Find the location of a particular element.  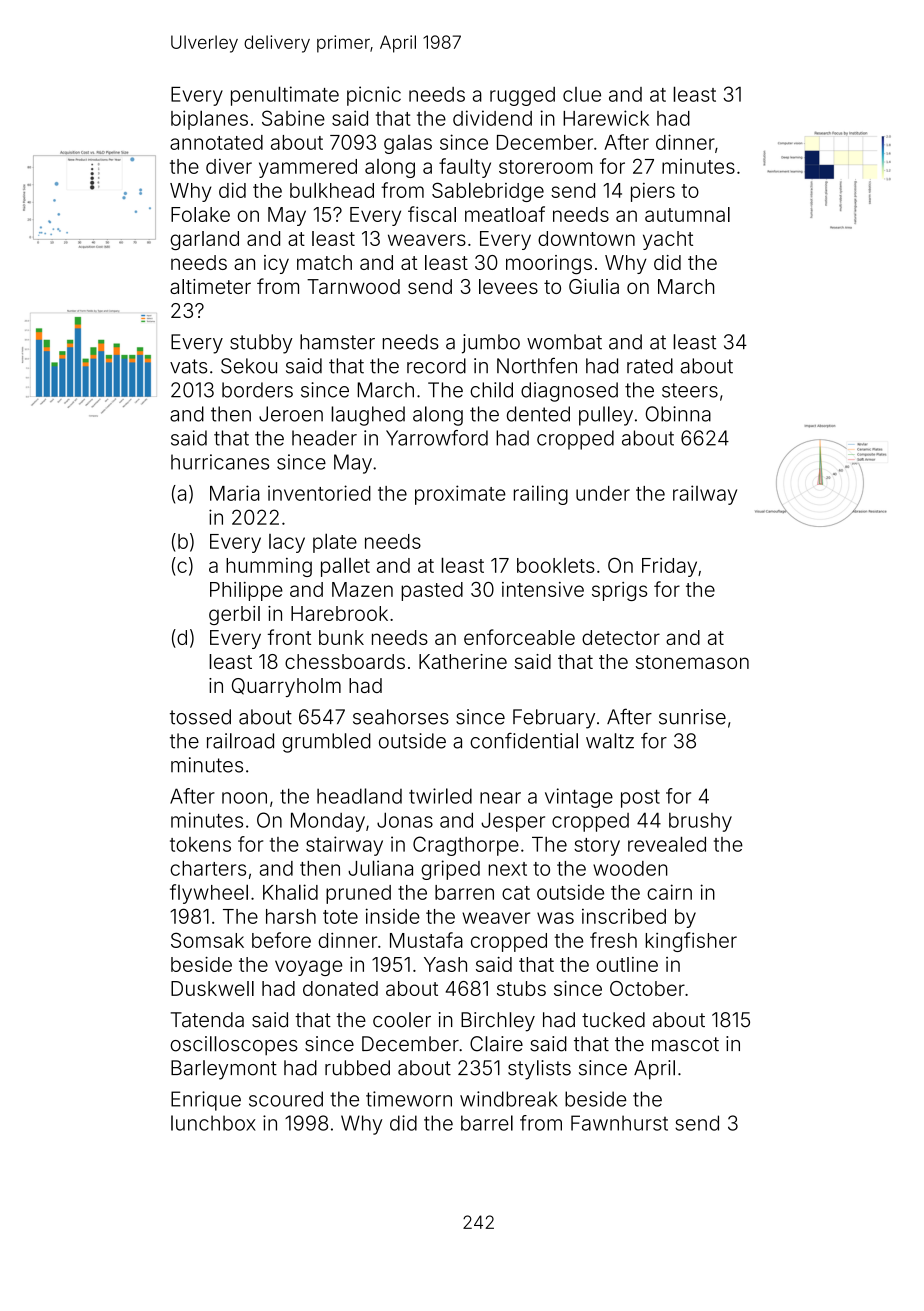

penultimate is located at coordinates (285, 96).
